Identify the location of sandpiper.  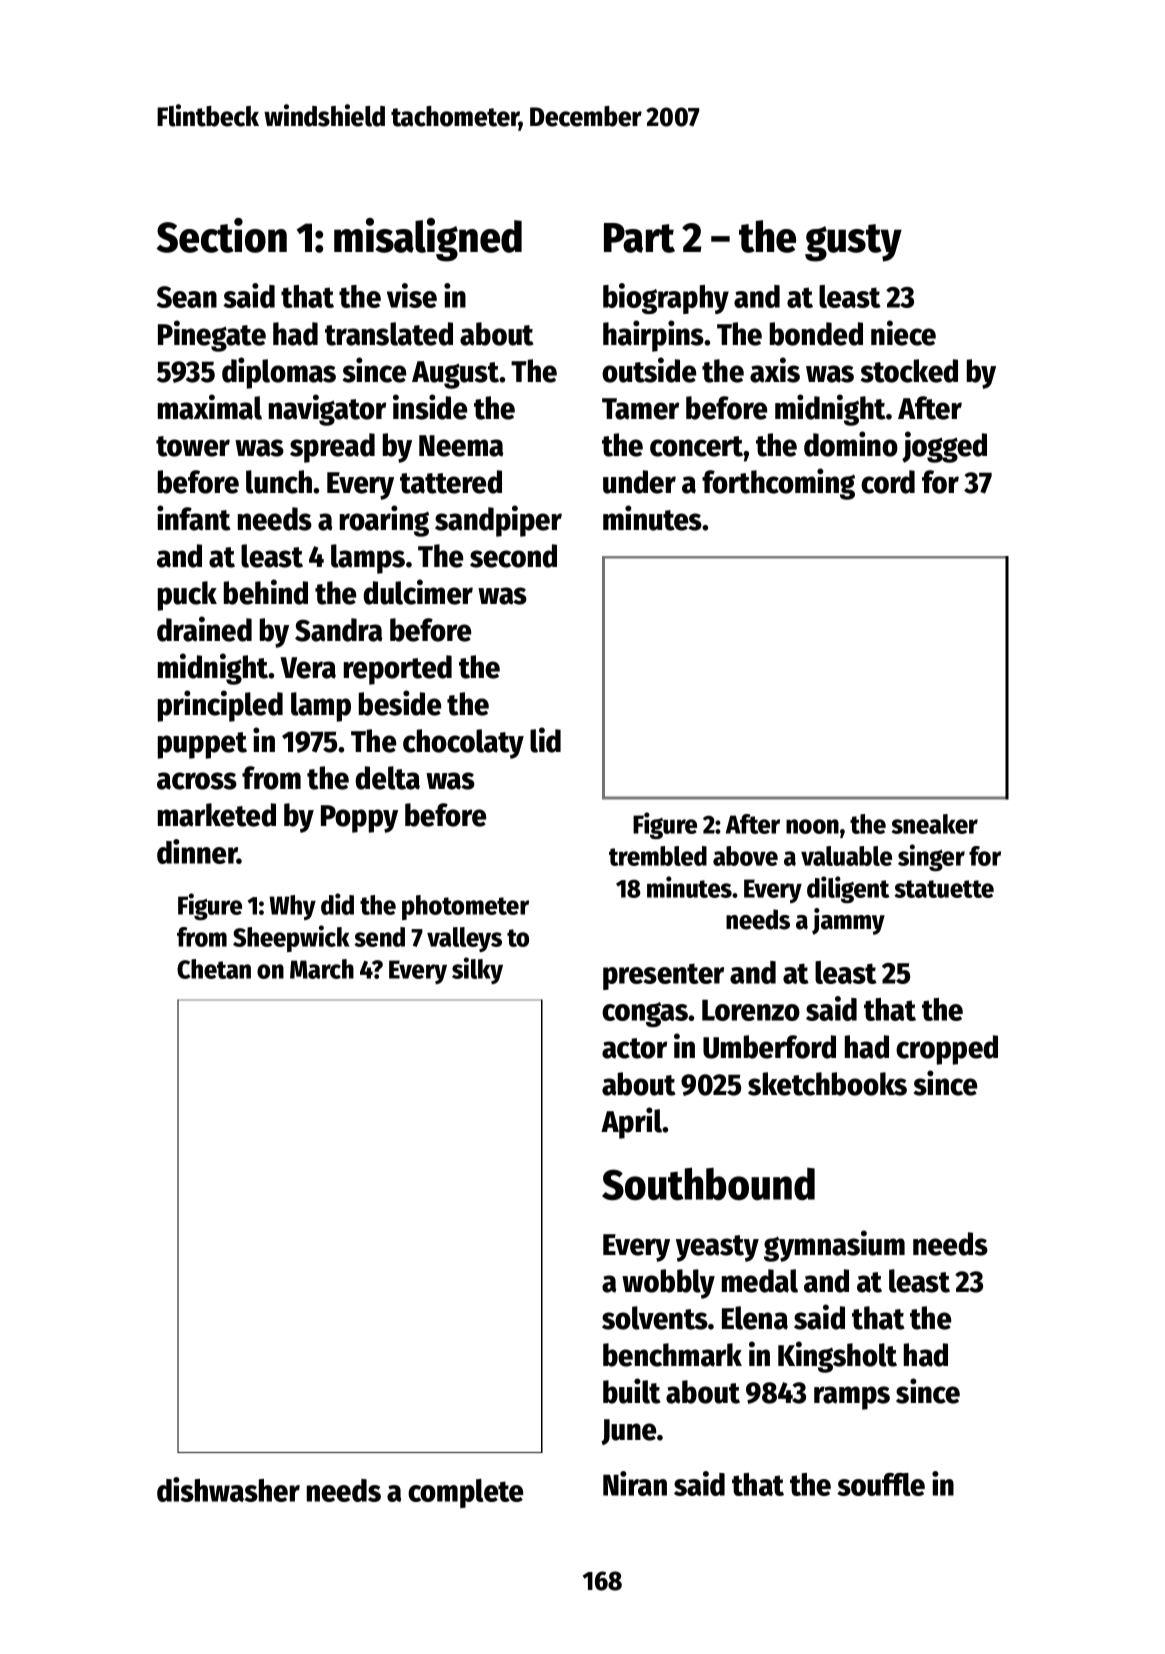
(498, 521).
